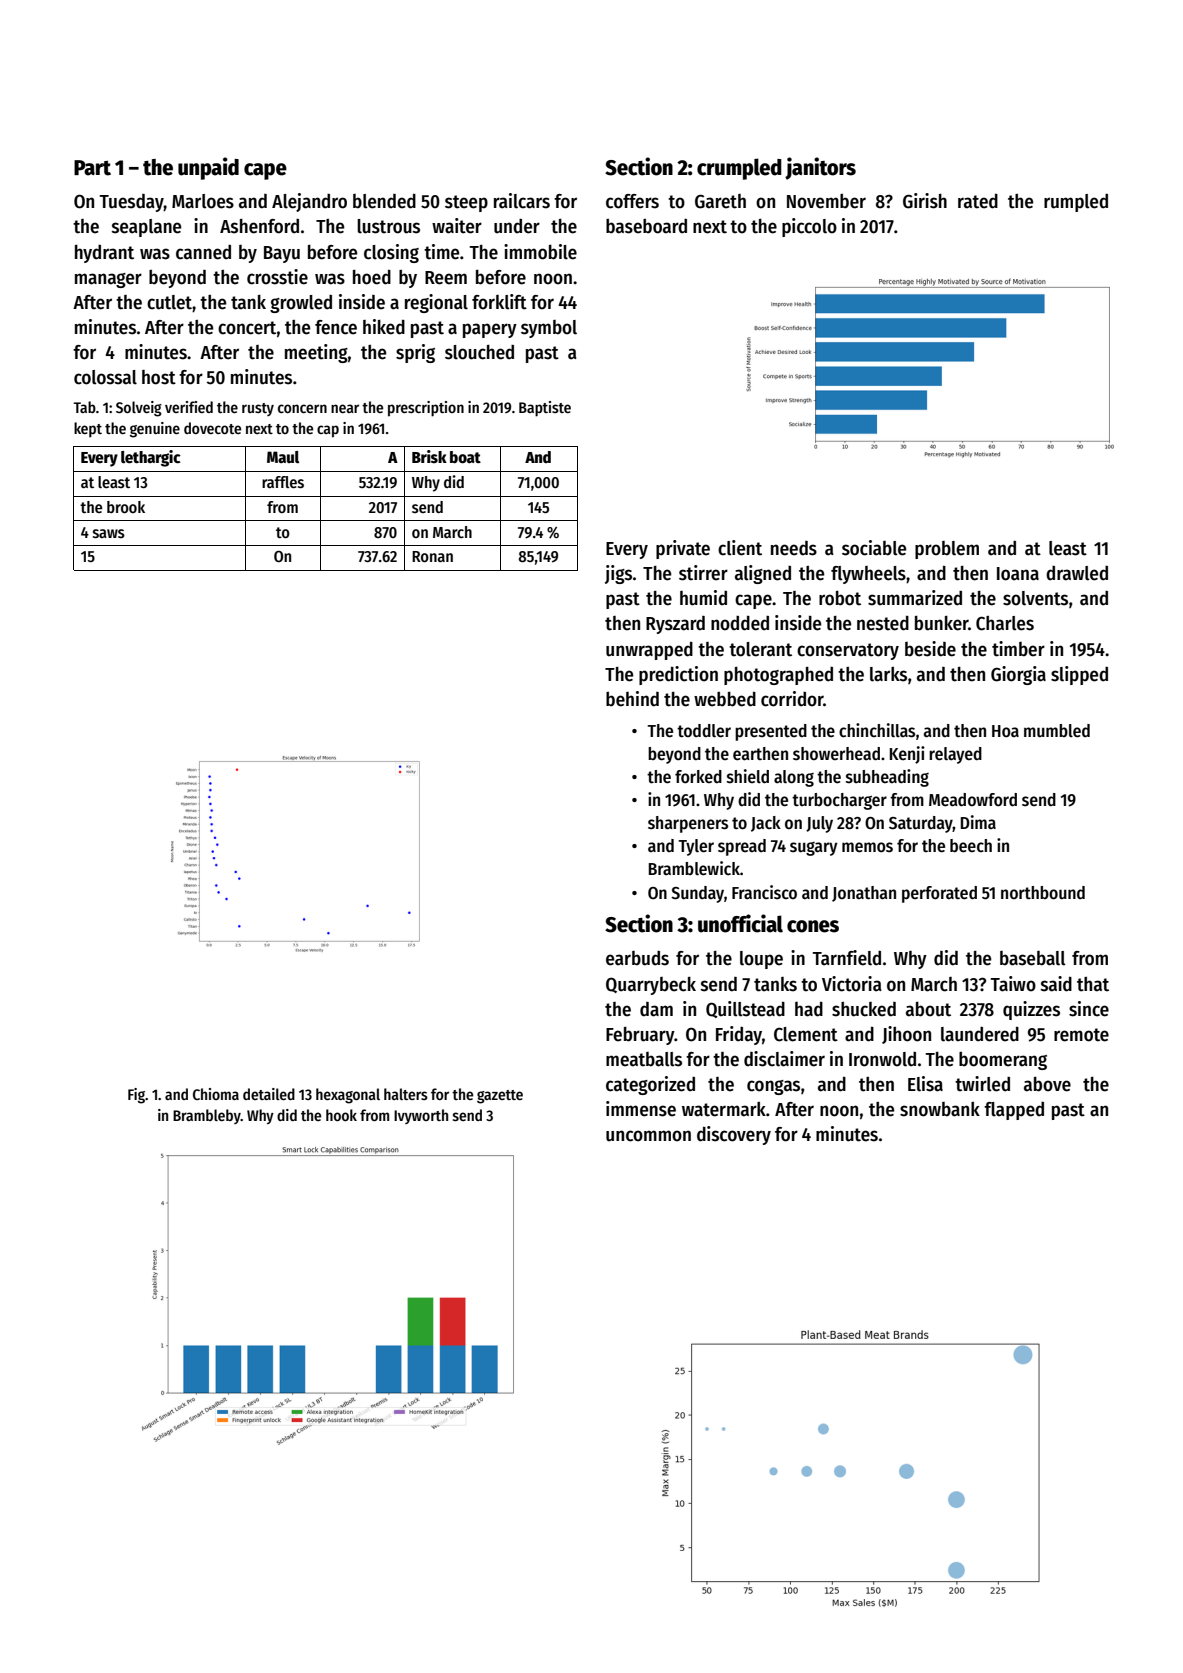 This screenshot has height=1673, width=1183. I want to click on nodded, so click(740, 623).
